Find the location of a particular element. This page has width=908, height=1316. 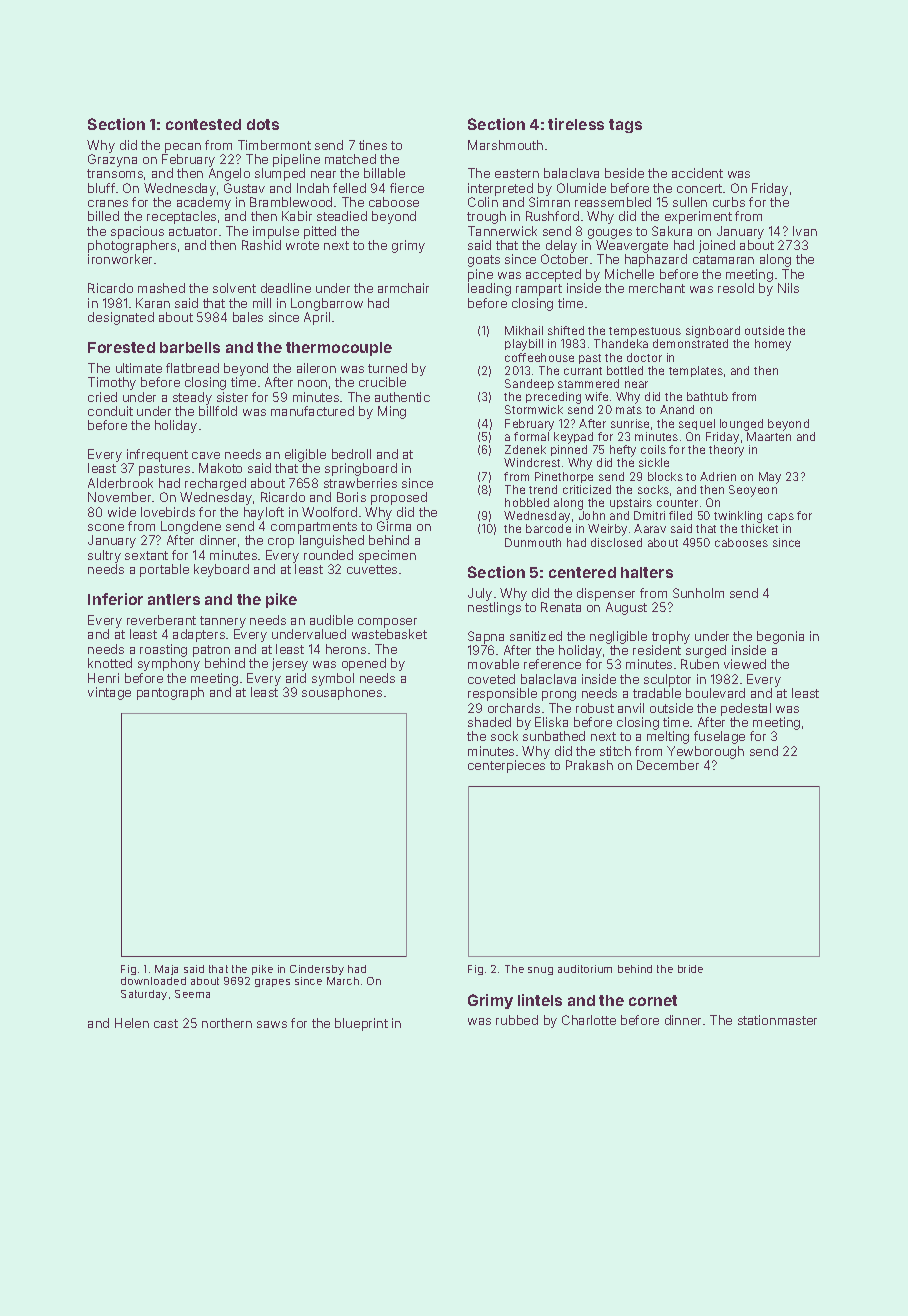

sousaphones is located at coordinates (342, 693).
